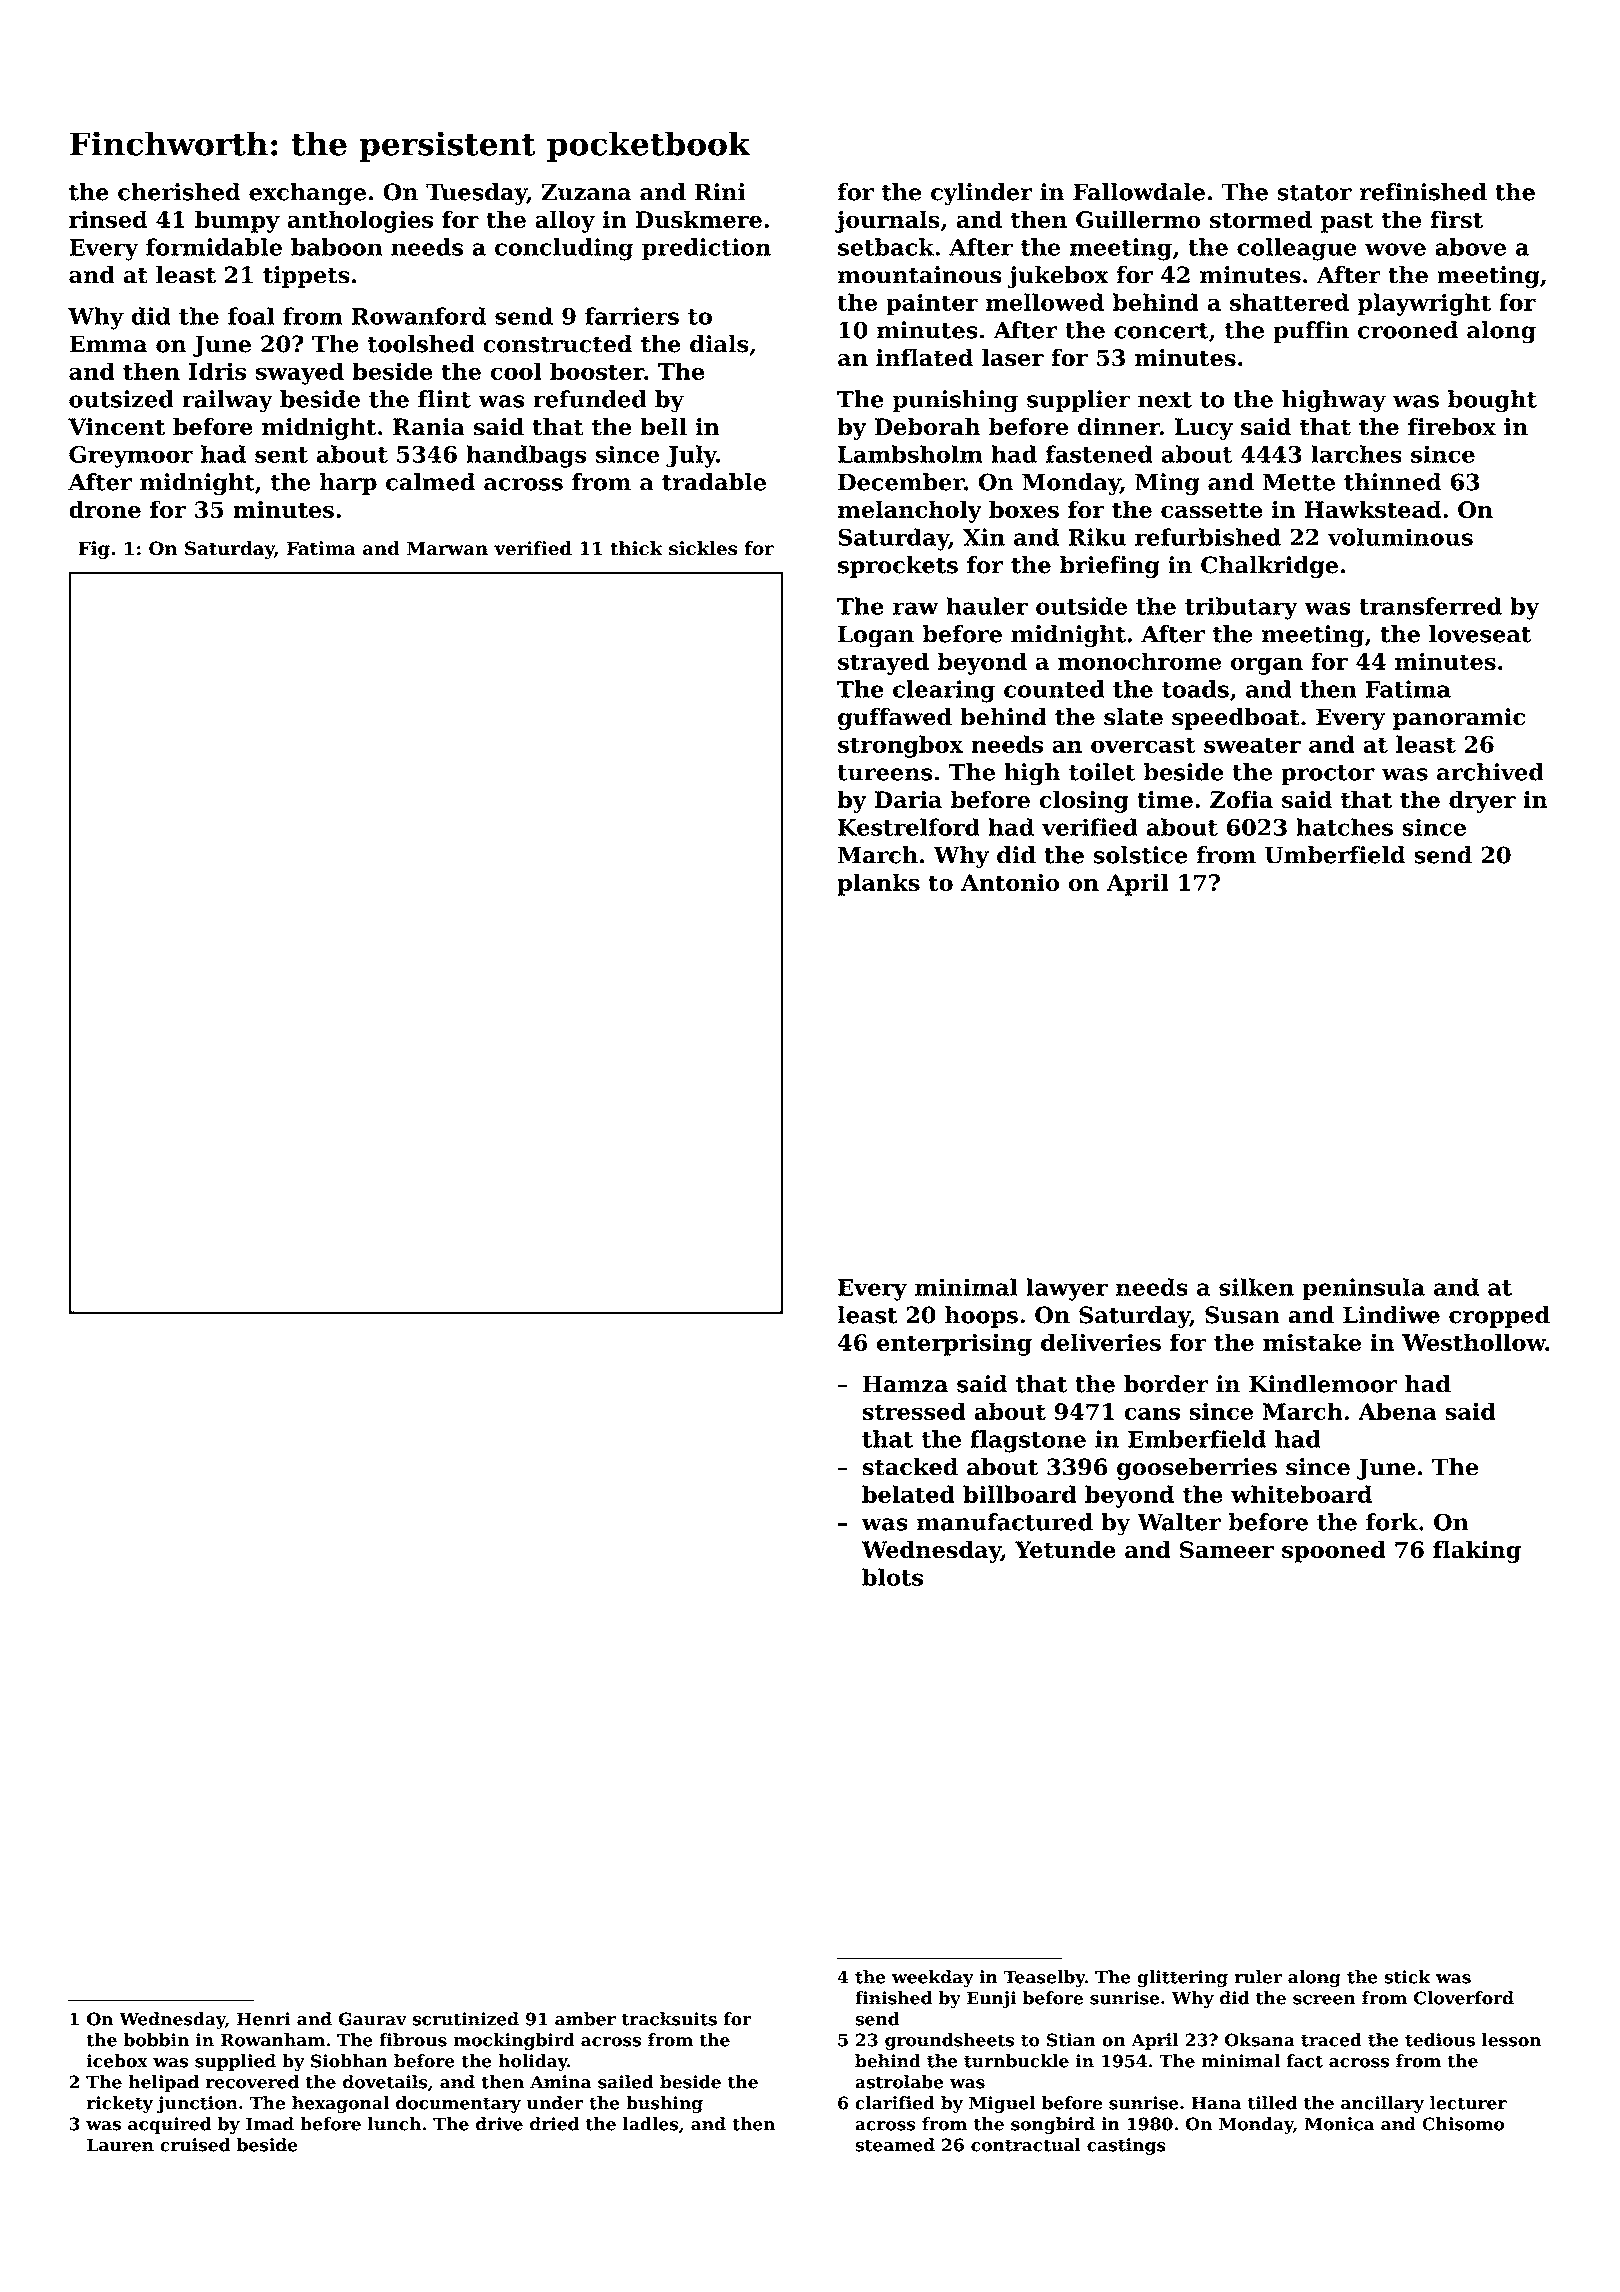  What do you see at coordinates (887, 221) in the screenshot?
I see `journals` at bounding box center [887, 221].
